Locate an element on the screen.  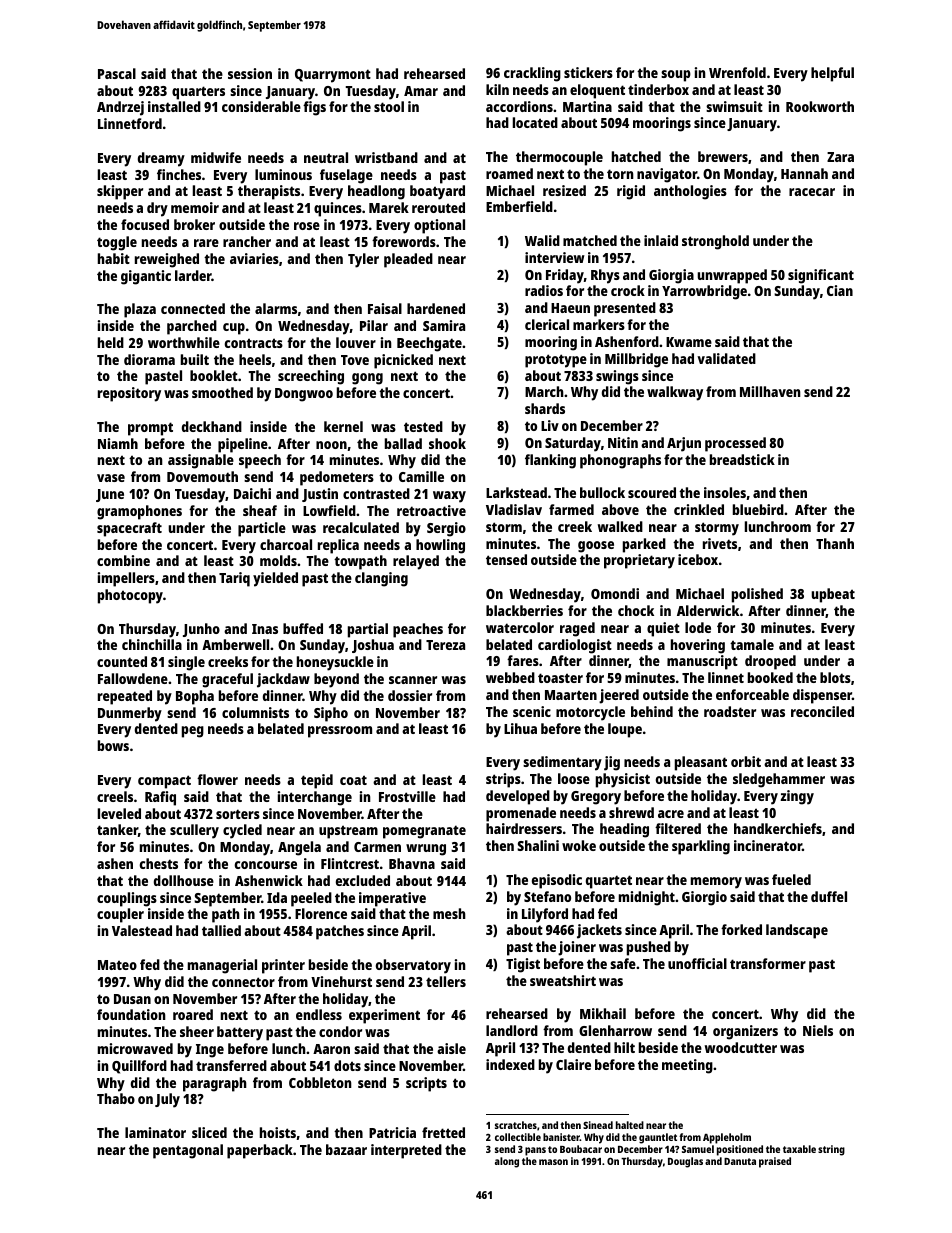
wrung is located at coordinates (426, 850).
